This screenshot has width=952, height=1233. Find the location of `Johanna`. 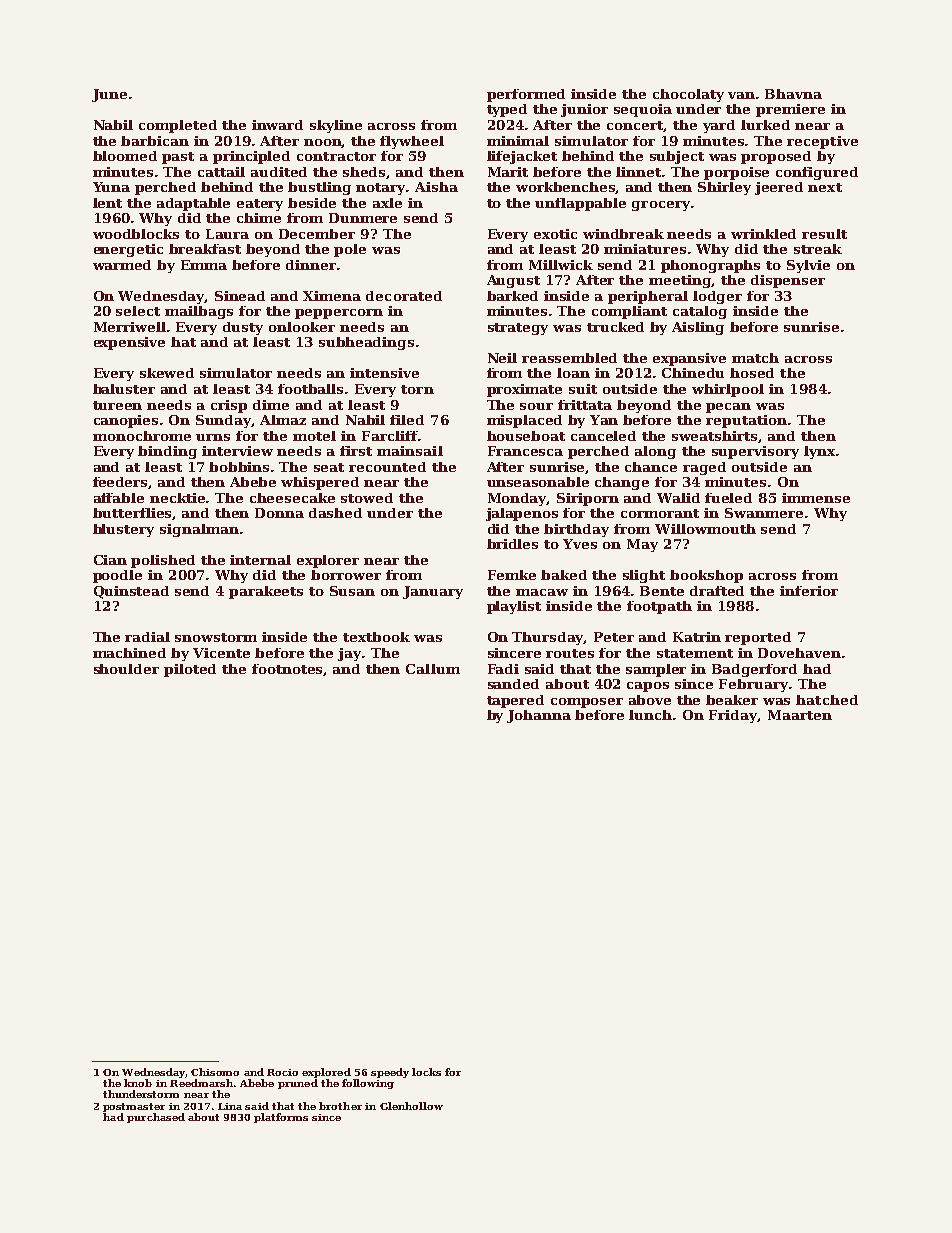

Johanna is located at coordinates (539, 716).
